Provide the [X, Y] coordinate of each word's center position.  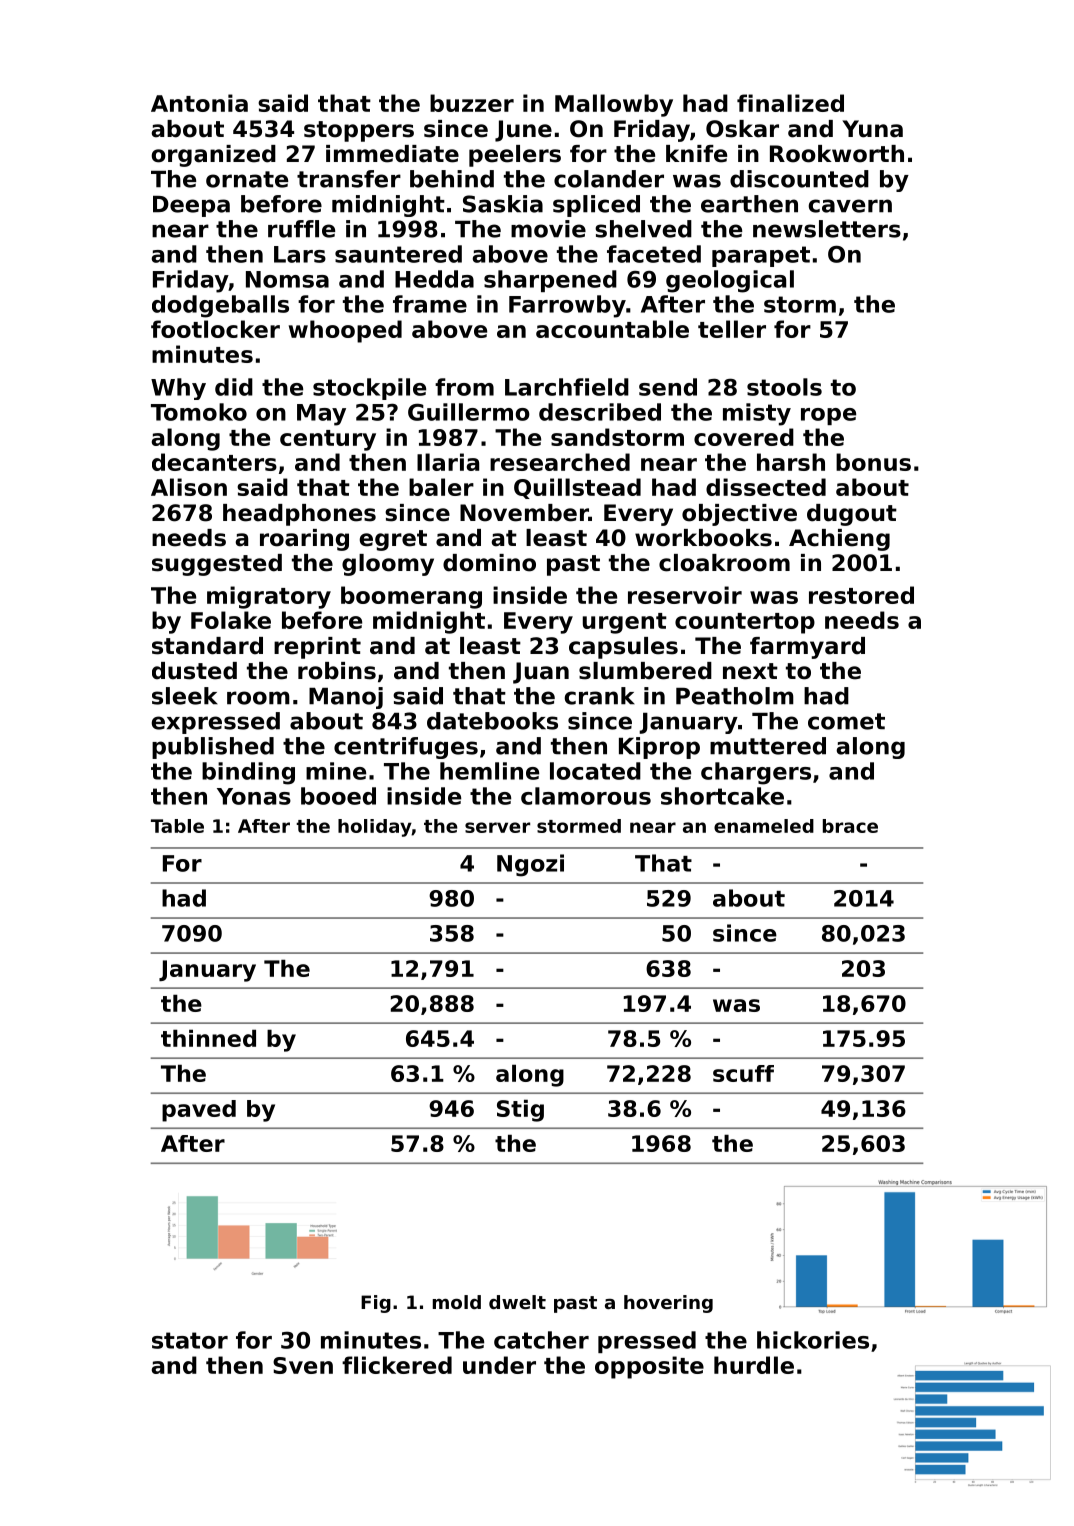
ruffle [301, 229]
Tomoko [199, 412]
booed [338, 796]
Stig [520, 1110]
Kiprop [659, 748]
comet [846, 721]
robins [337, 671]
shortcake [722, 796]
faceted [654, 254]
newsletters [827, 229]
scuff [743, 1073]
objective [739, 515]
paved [199, 1111]
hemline [489, 771]
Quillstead [577, 488]
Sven [303, 1365]
